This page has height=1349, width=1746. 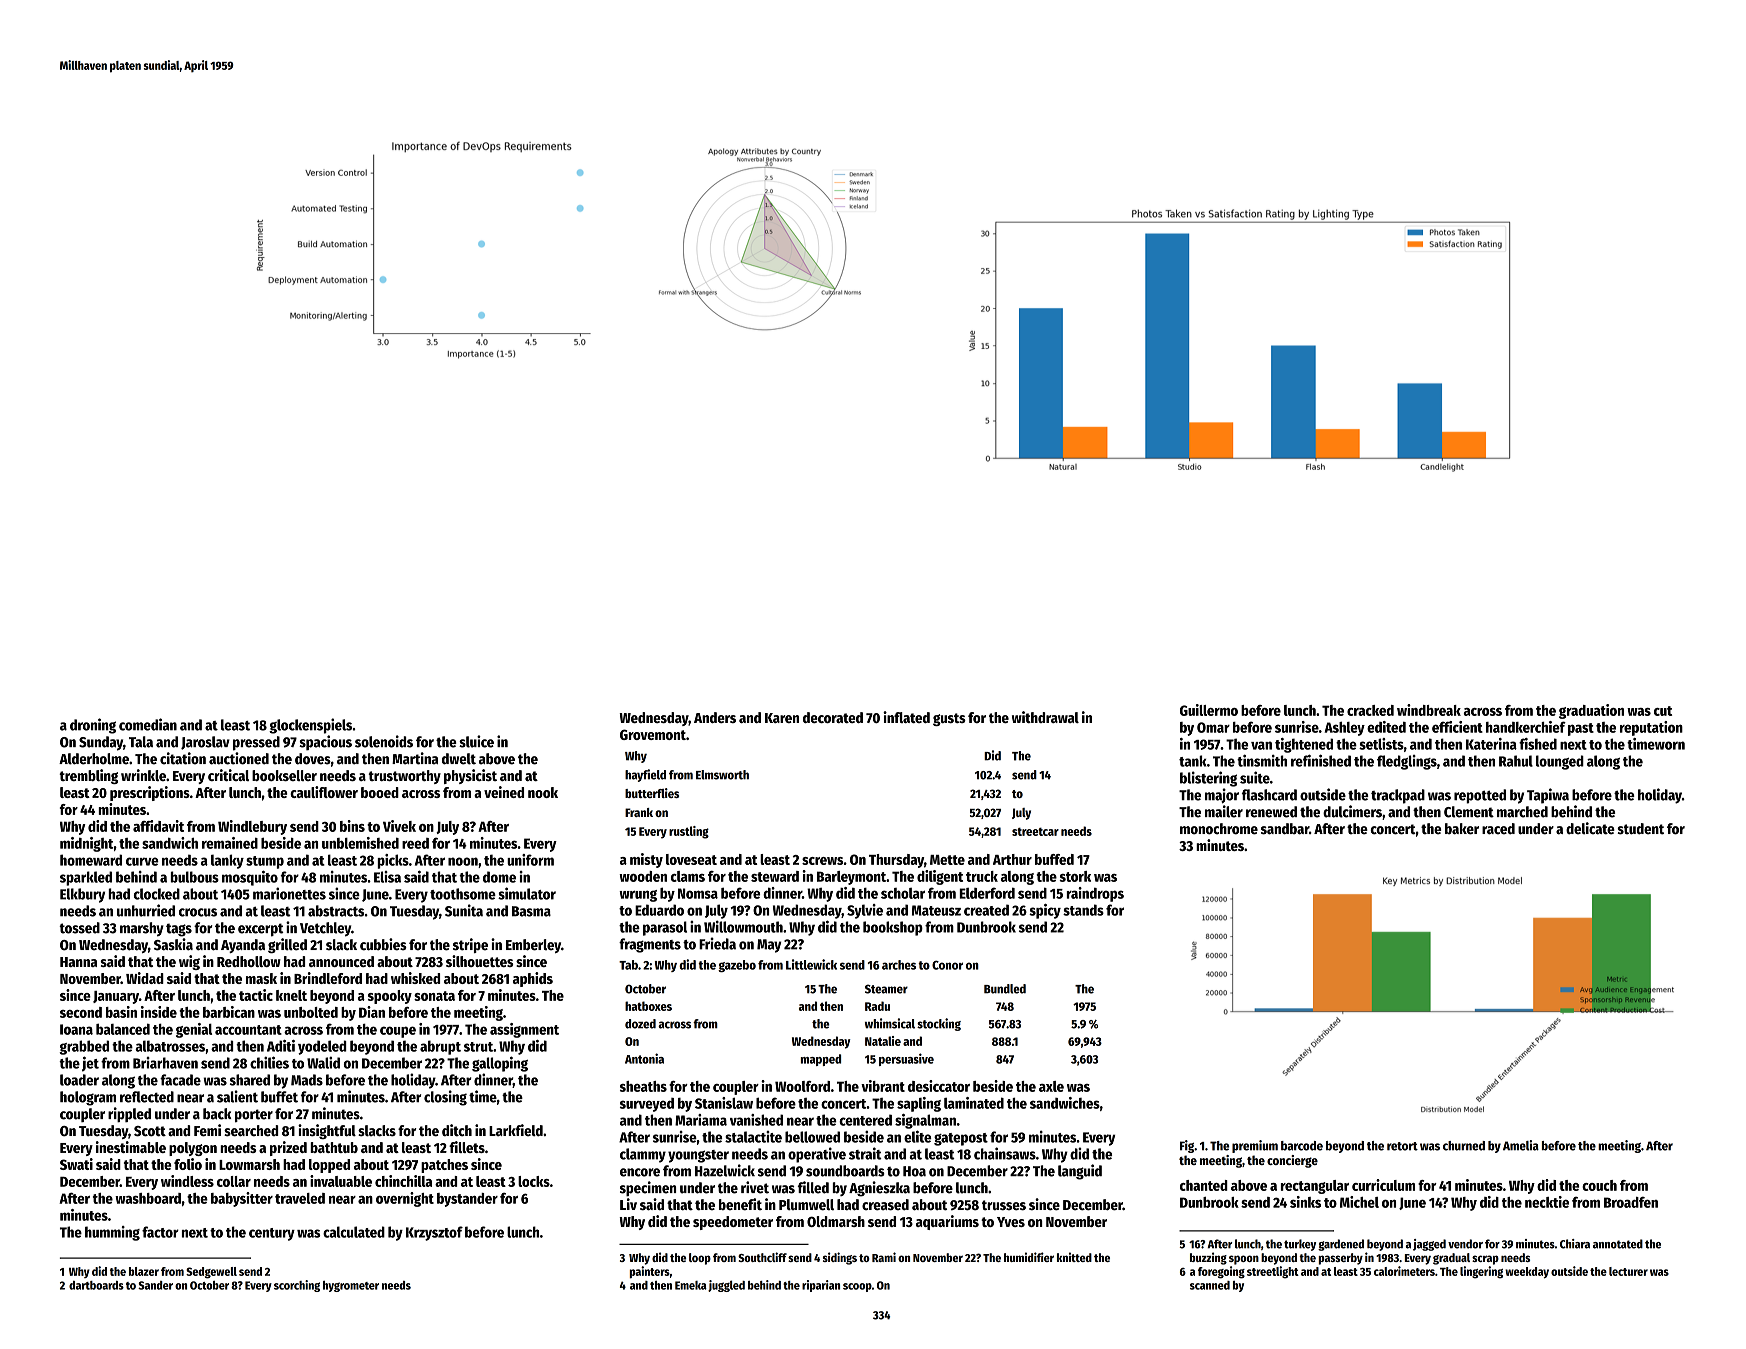 I want to click on Amelia, so click(x=1521, y=1145).
